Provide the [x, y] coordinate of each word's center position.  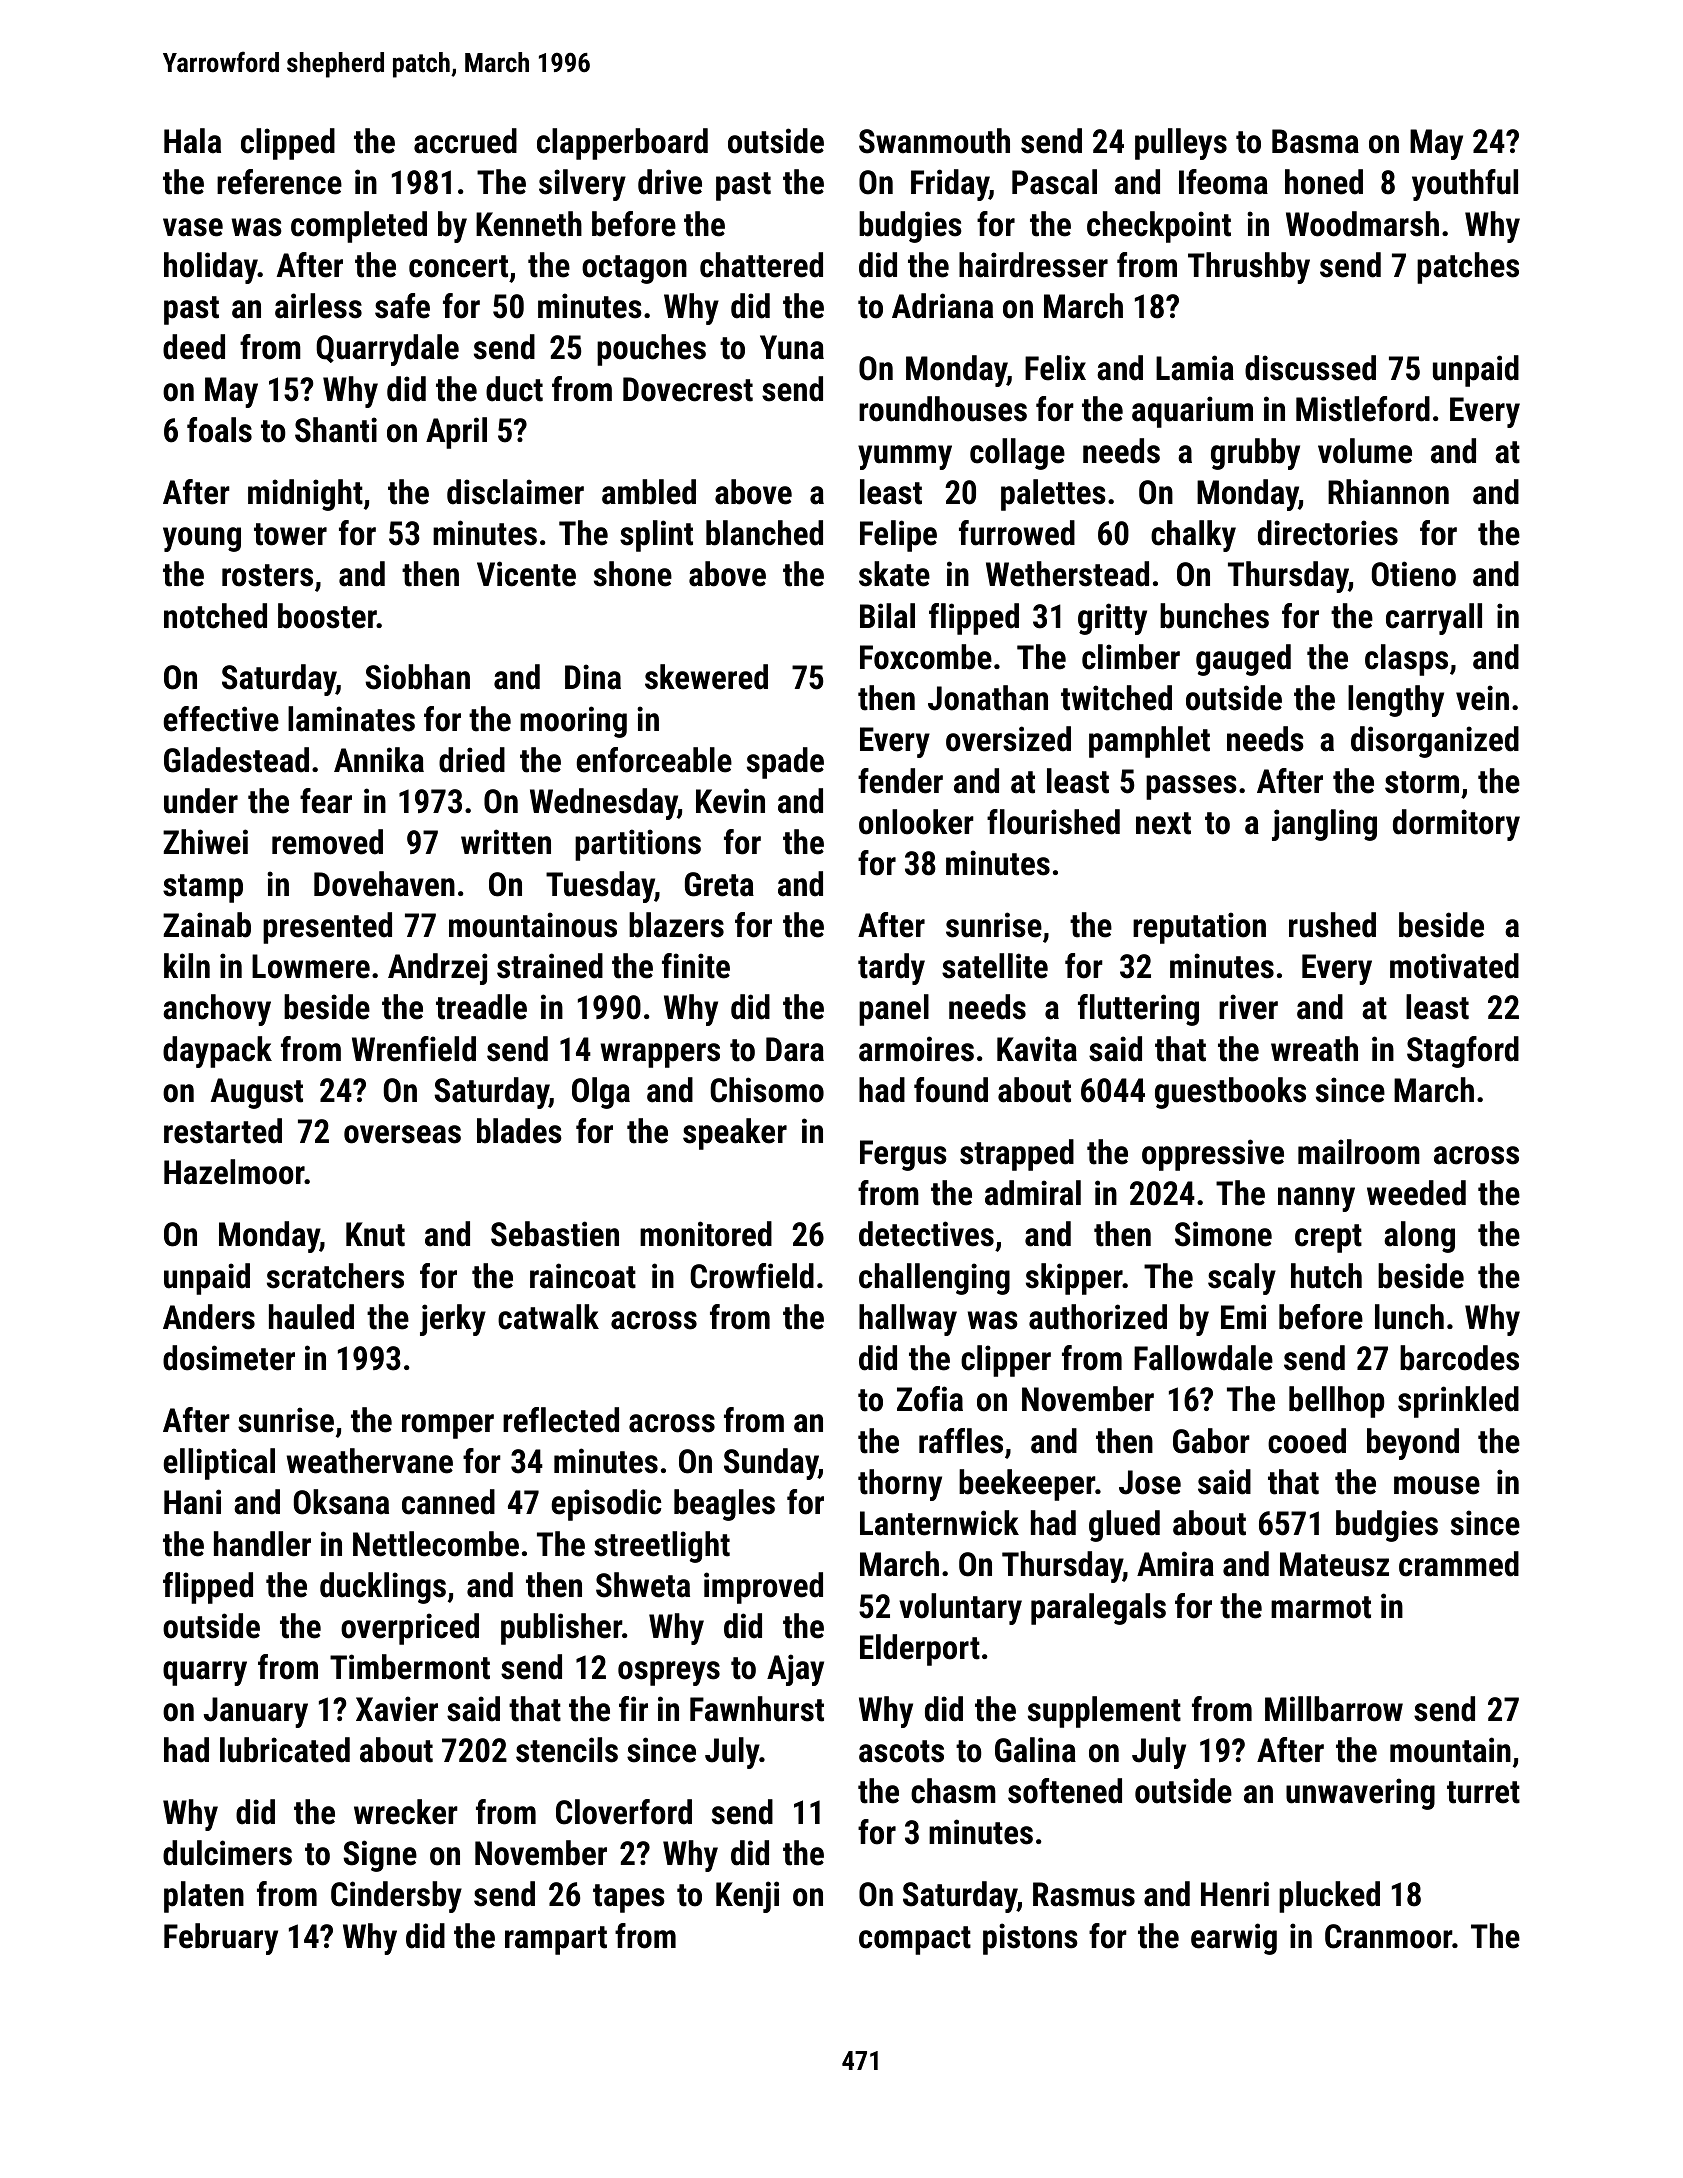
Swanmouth [934, 141]
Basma [1315, 141]
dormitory [1456, 825]
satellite [995, 966]
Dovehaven [384, 884]
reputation [1199, 928]
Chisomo [767, 1090]
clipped [288, 144]
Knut [375, 1234]
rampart [556, 1940]
